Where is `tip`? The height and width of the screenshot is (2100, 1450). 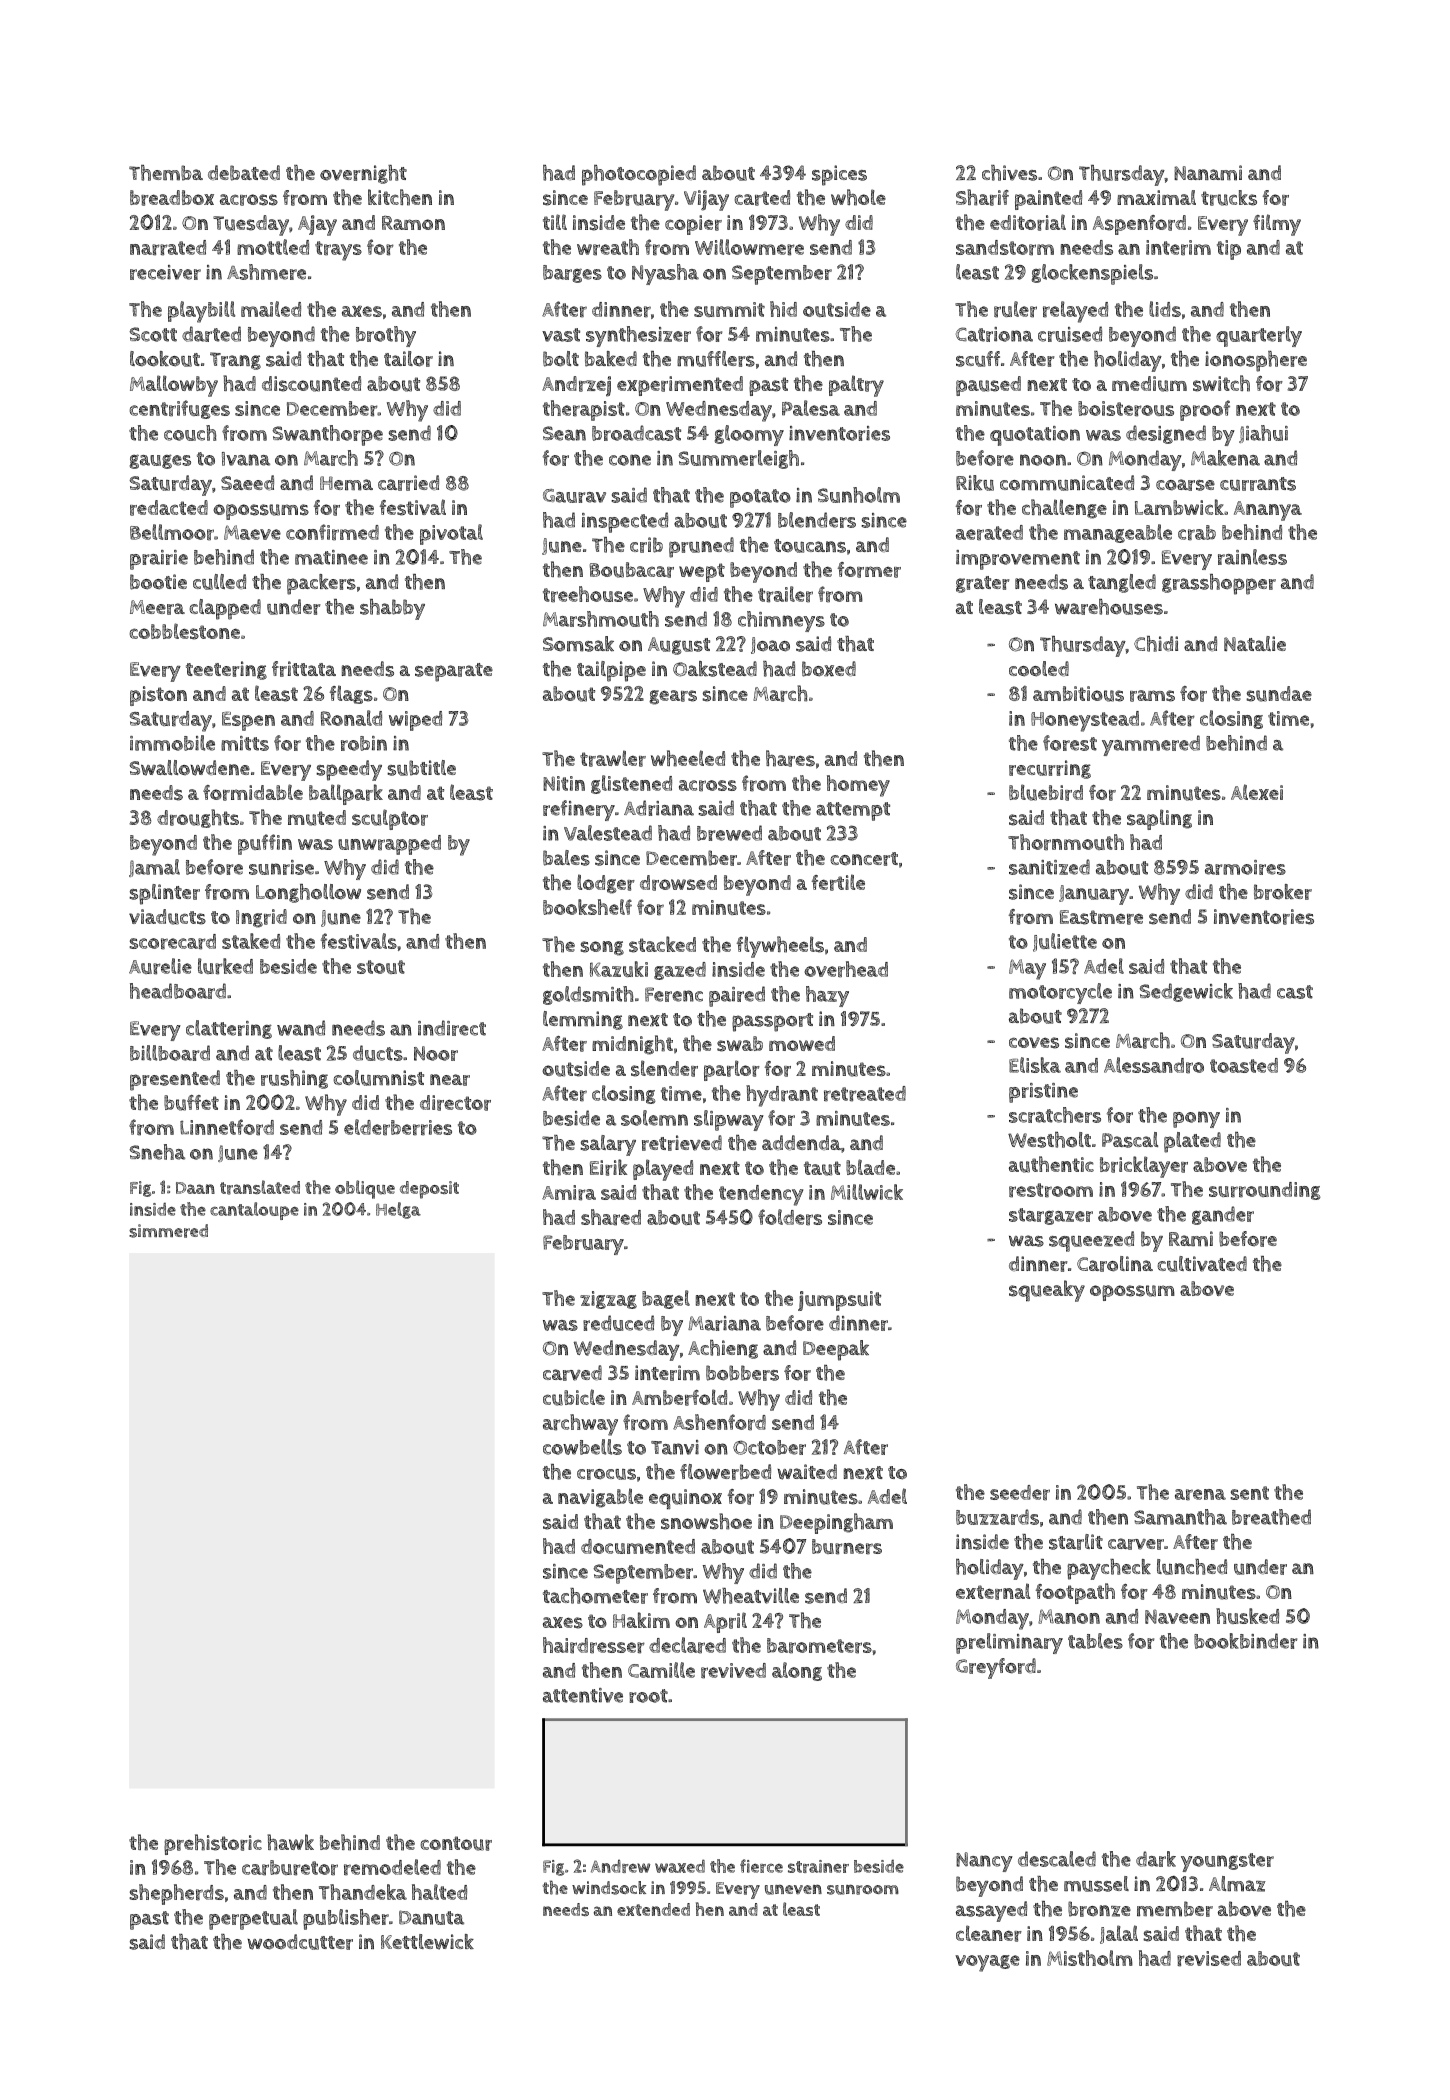 tip is located at coordinates (1229, 250).
